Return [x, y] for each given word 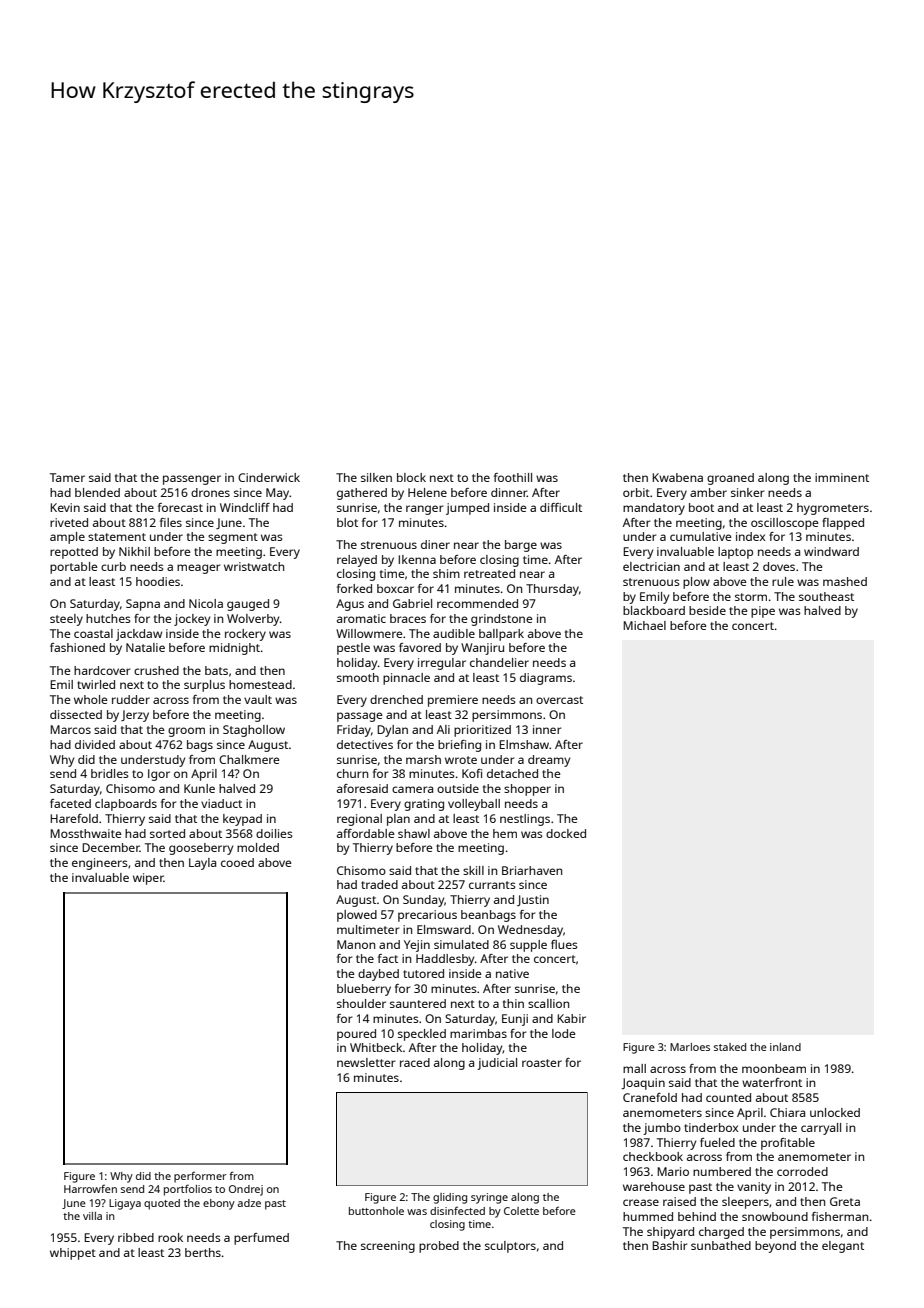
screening [388, 1247]
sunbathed [721, 1245]
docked [566, 833]
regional [359, 820]
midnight [234, 649]
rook [170, 1237]
